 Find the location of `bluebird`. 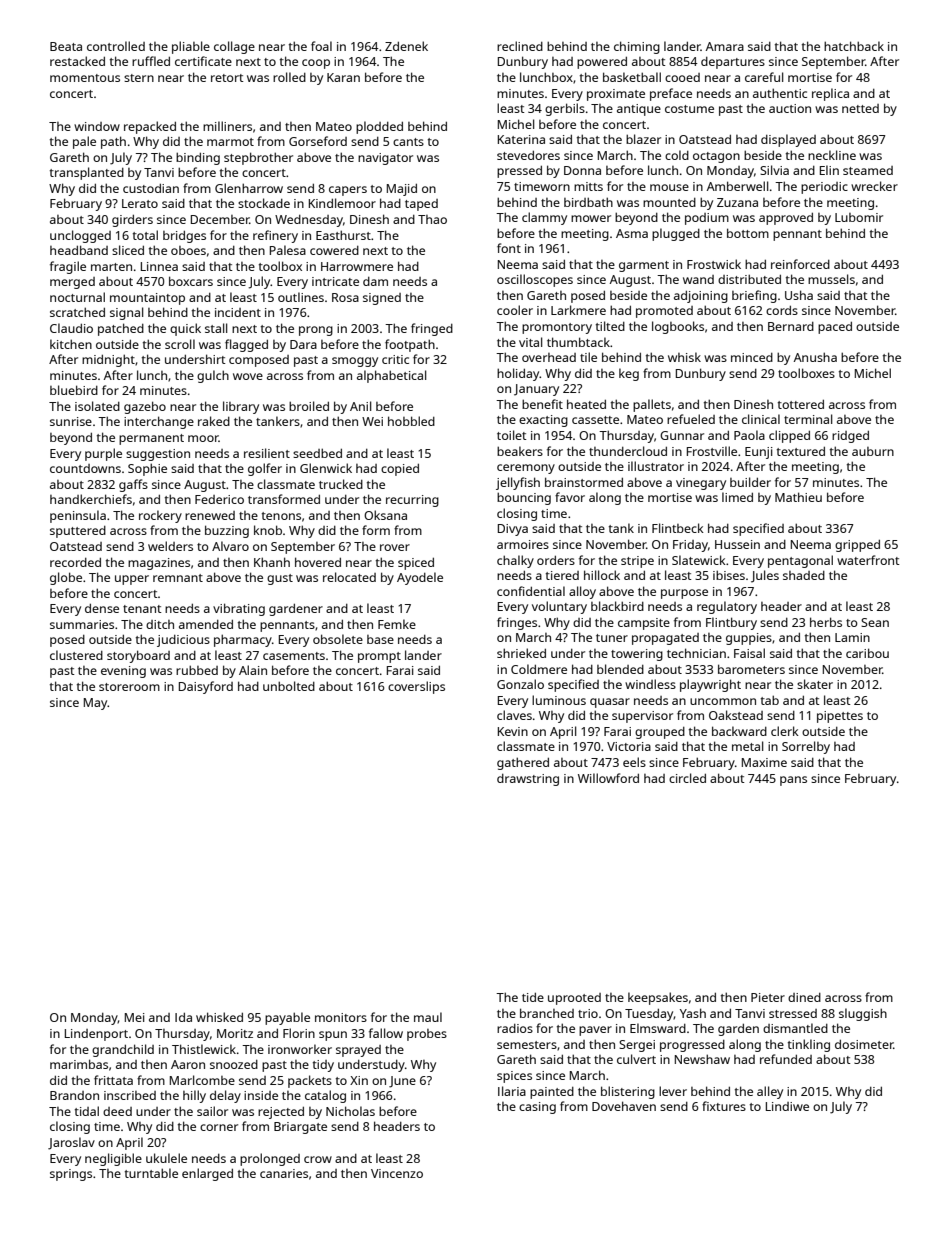

bluebird is located at coordinates (74, 390).
